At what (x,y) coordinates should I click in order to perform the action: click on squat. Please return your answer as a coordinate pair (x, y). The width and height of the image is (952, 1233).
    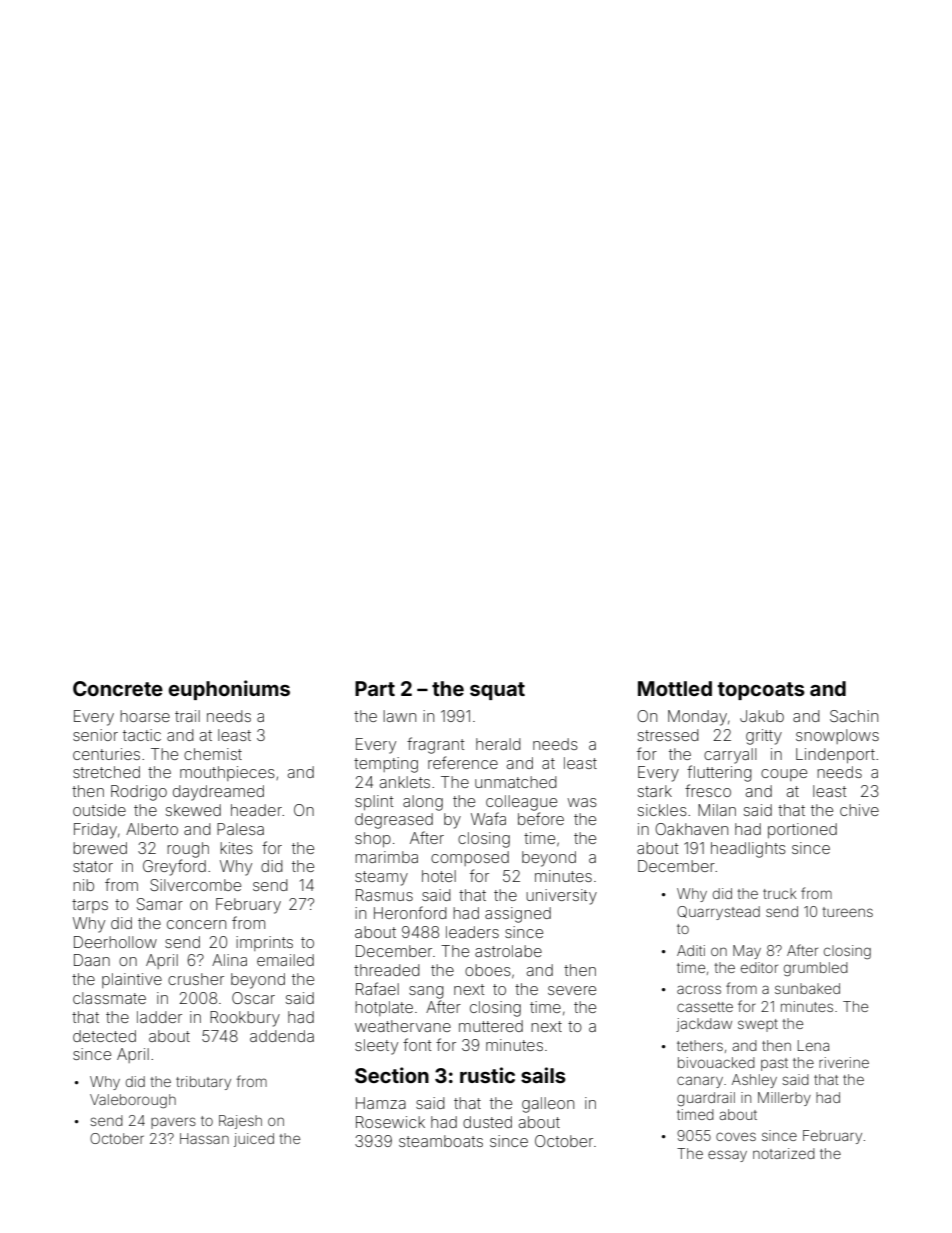
    Looking at the image, I should click on (497, 691).
